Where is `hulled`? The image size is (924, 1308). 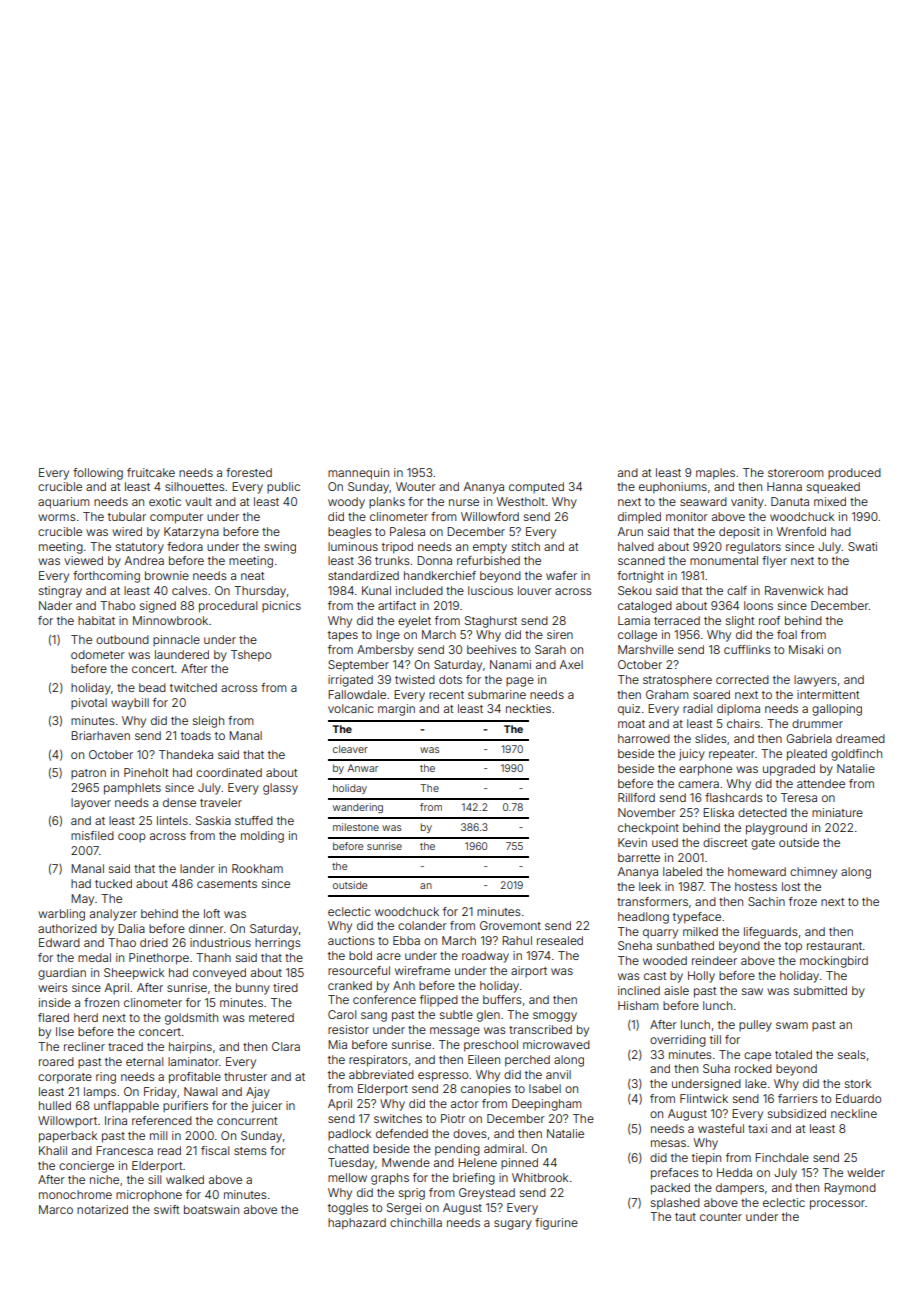 hulled is located at coordinates (55, 1105).
